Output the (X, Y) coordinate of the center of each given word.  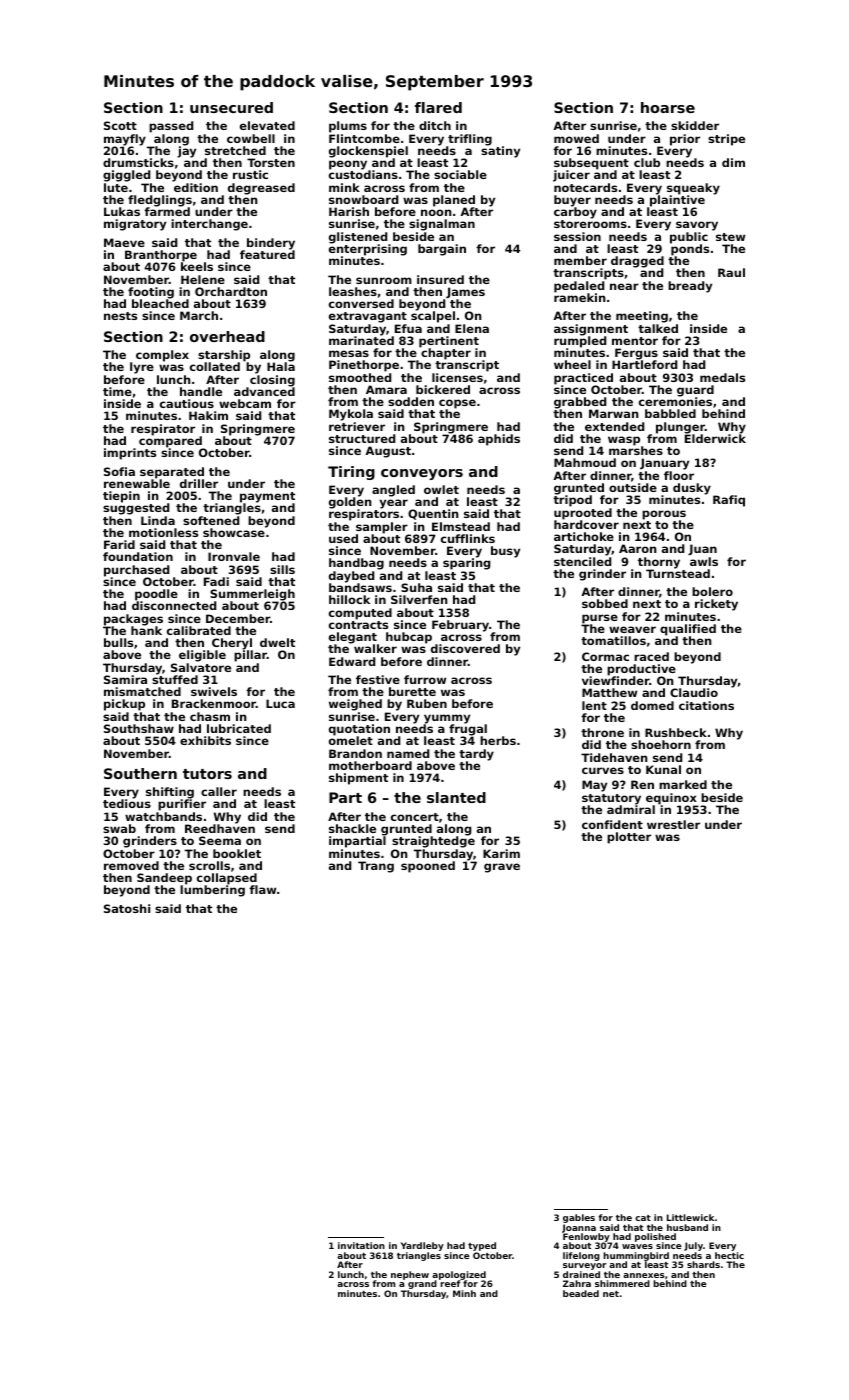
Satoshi (127, 908)
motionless (163, 532)
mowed (576, 138)
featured (267, 254)
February (460, 626)
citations (706, 705)
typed (482, 1246)
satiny (500, 152)
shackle (352, 828)
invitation (361, 1245)
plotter (629, 838)
